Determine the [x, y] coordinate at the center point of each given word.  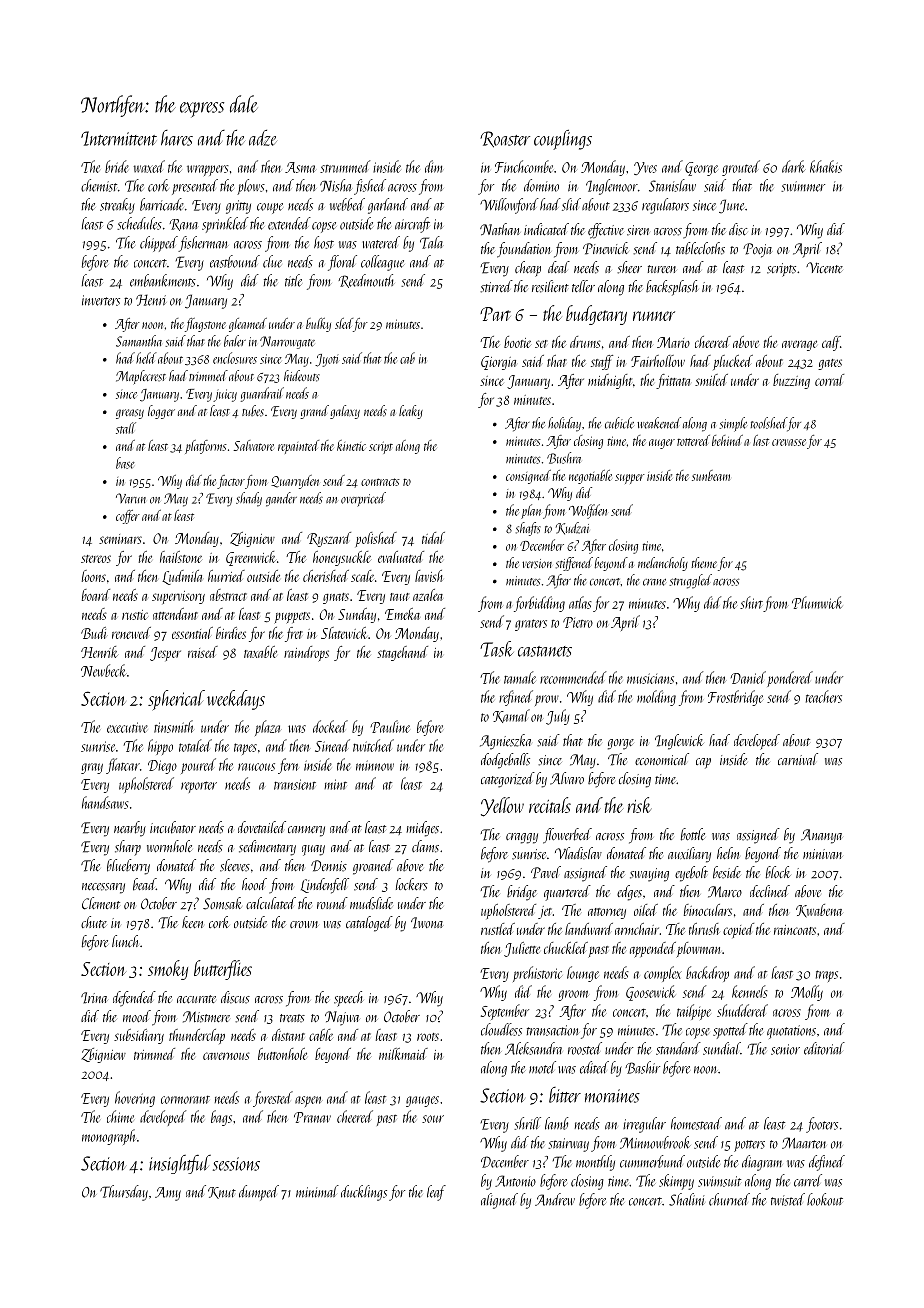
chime [120, 1116]
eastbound [235, 261]
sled [344, 323]
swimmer [803, 186]
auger [662, 444]
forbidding [539, 604]
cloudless [501, 1029]
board [96, 595]
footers [822, 1125]
